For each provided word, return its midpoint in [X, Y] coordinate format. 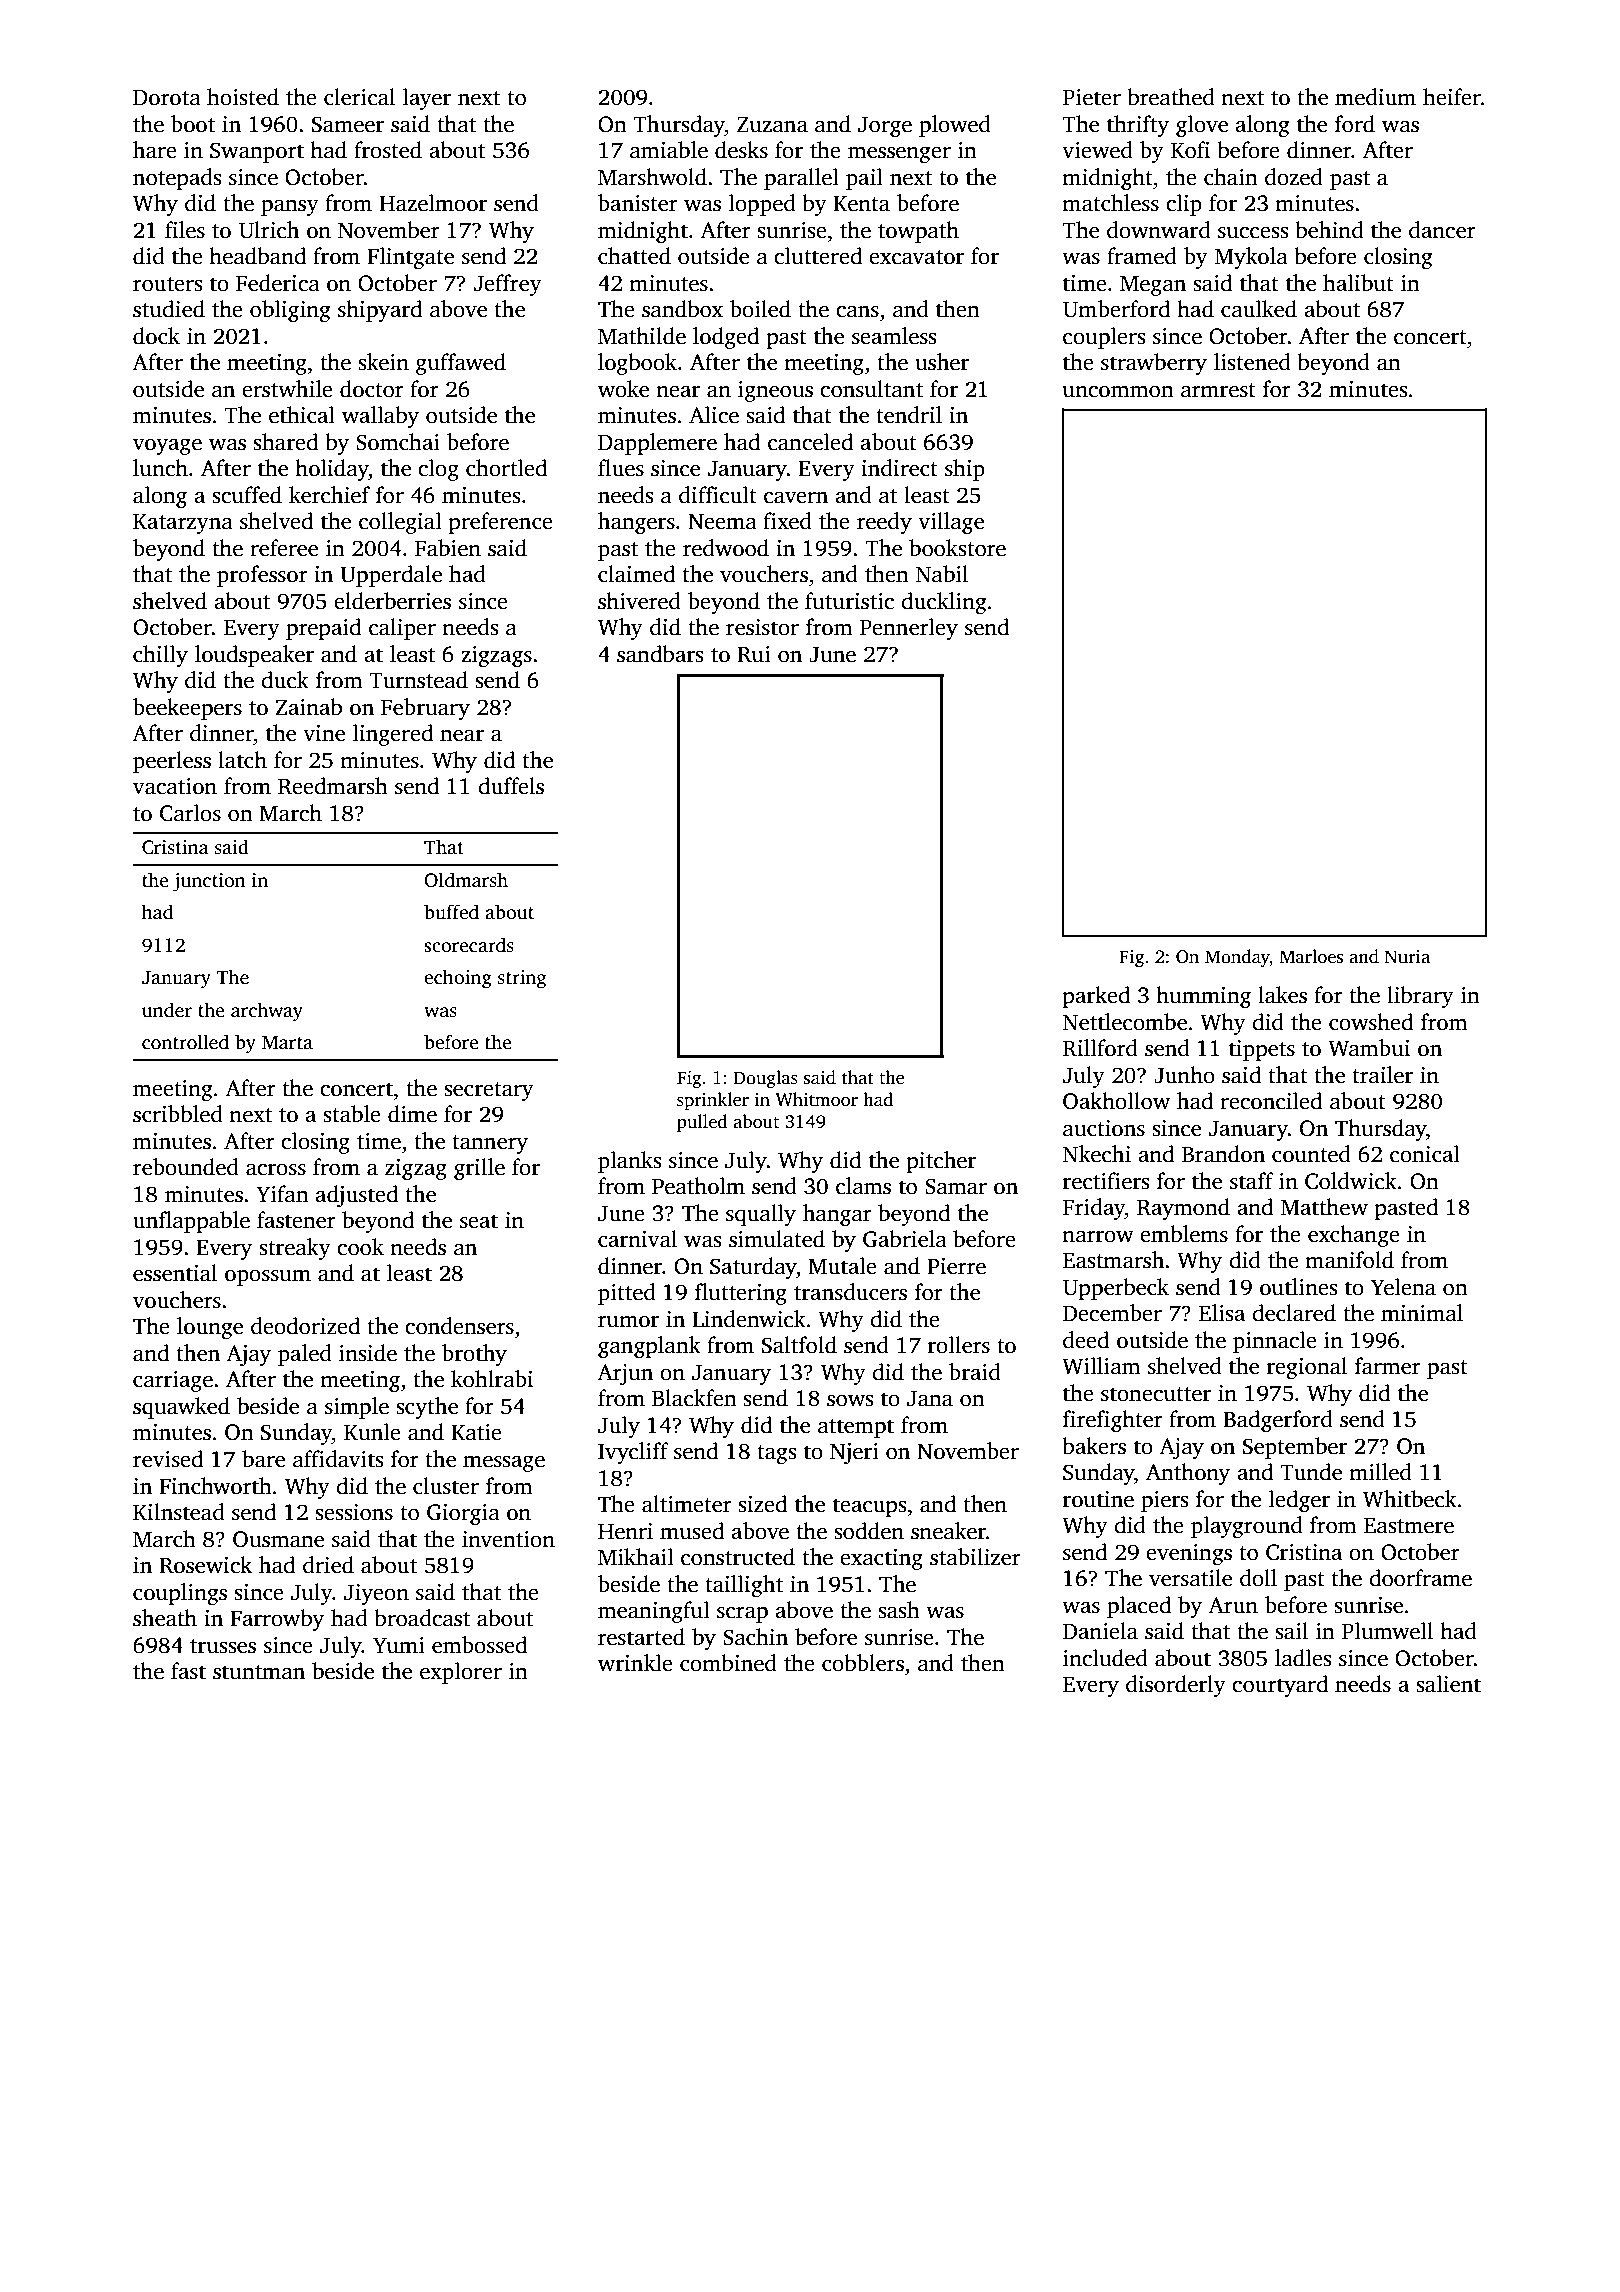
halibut [1358, 283]
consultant [871, 389]
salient [1448, 1684]
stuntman [259, 1672]
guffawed [461, 364]
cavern [796, 498]
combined [728, 1663]
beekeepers [187, 709]
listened [1252, 362]
